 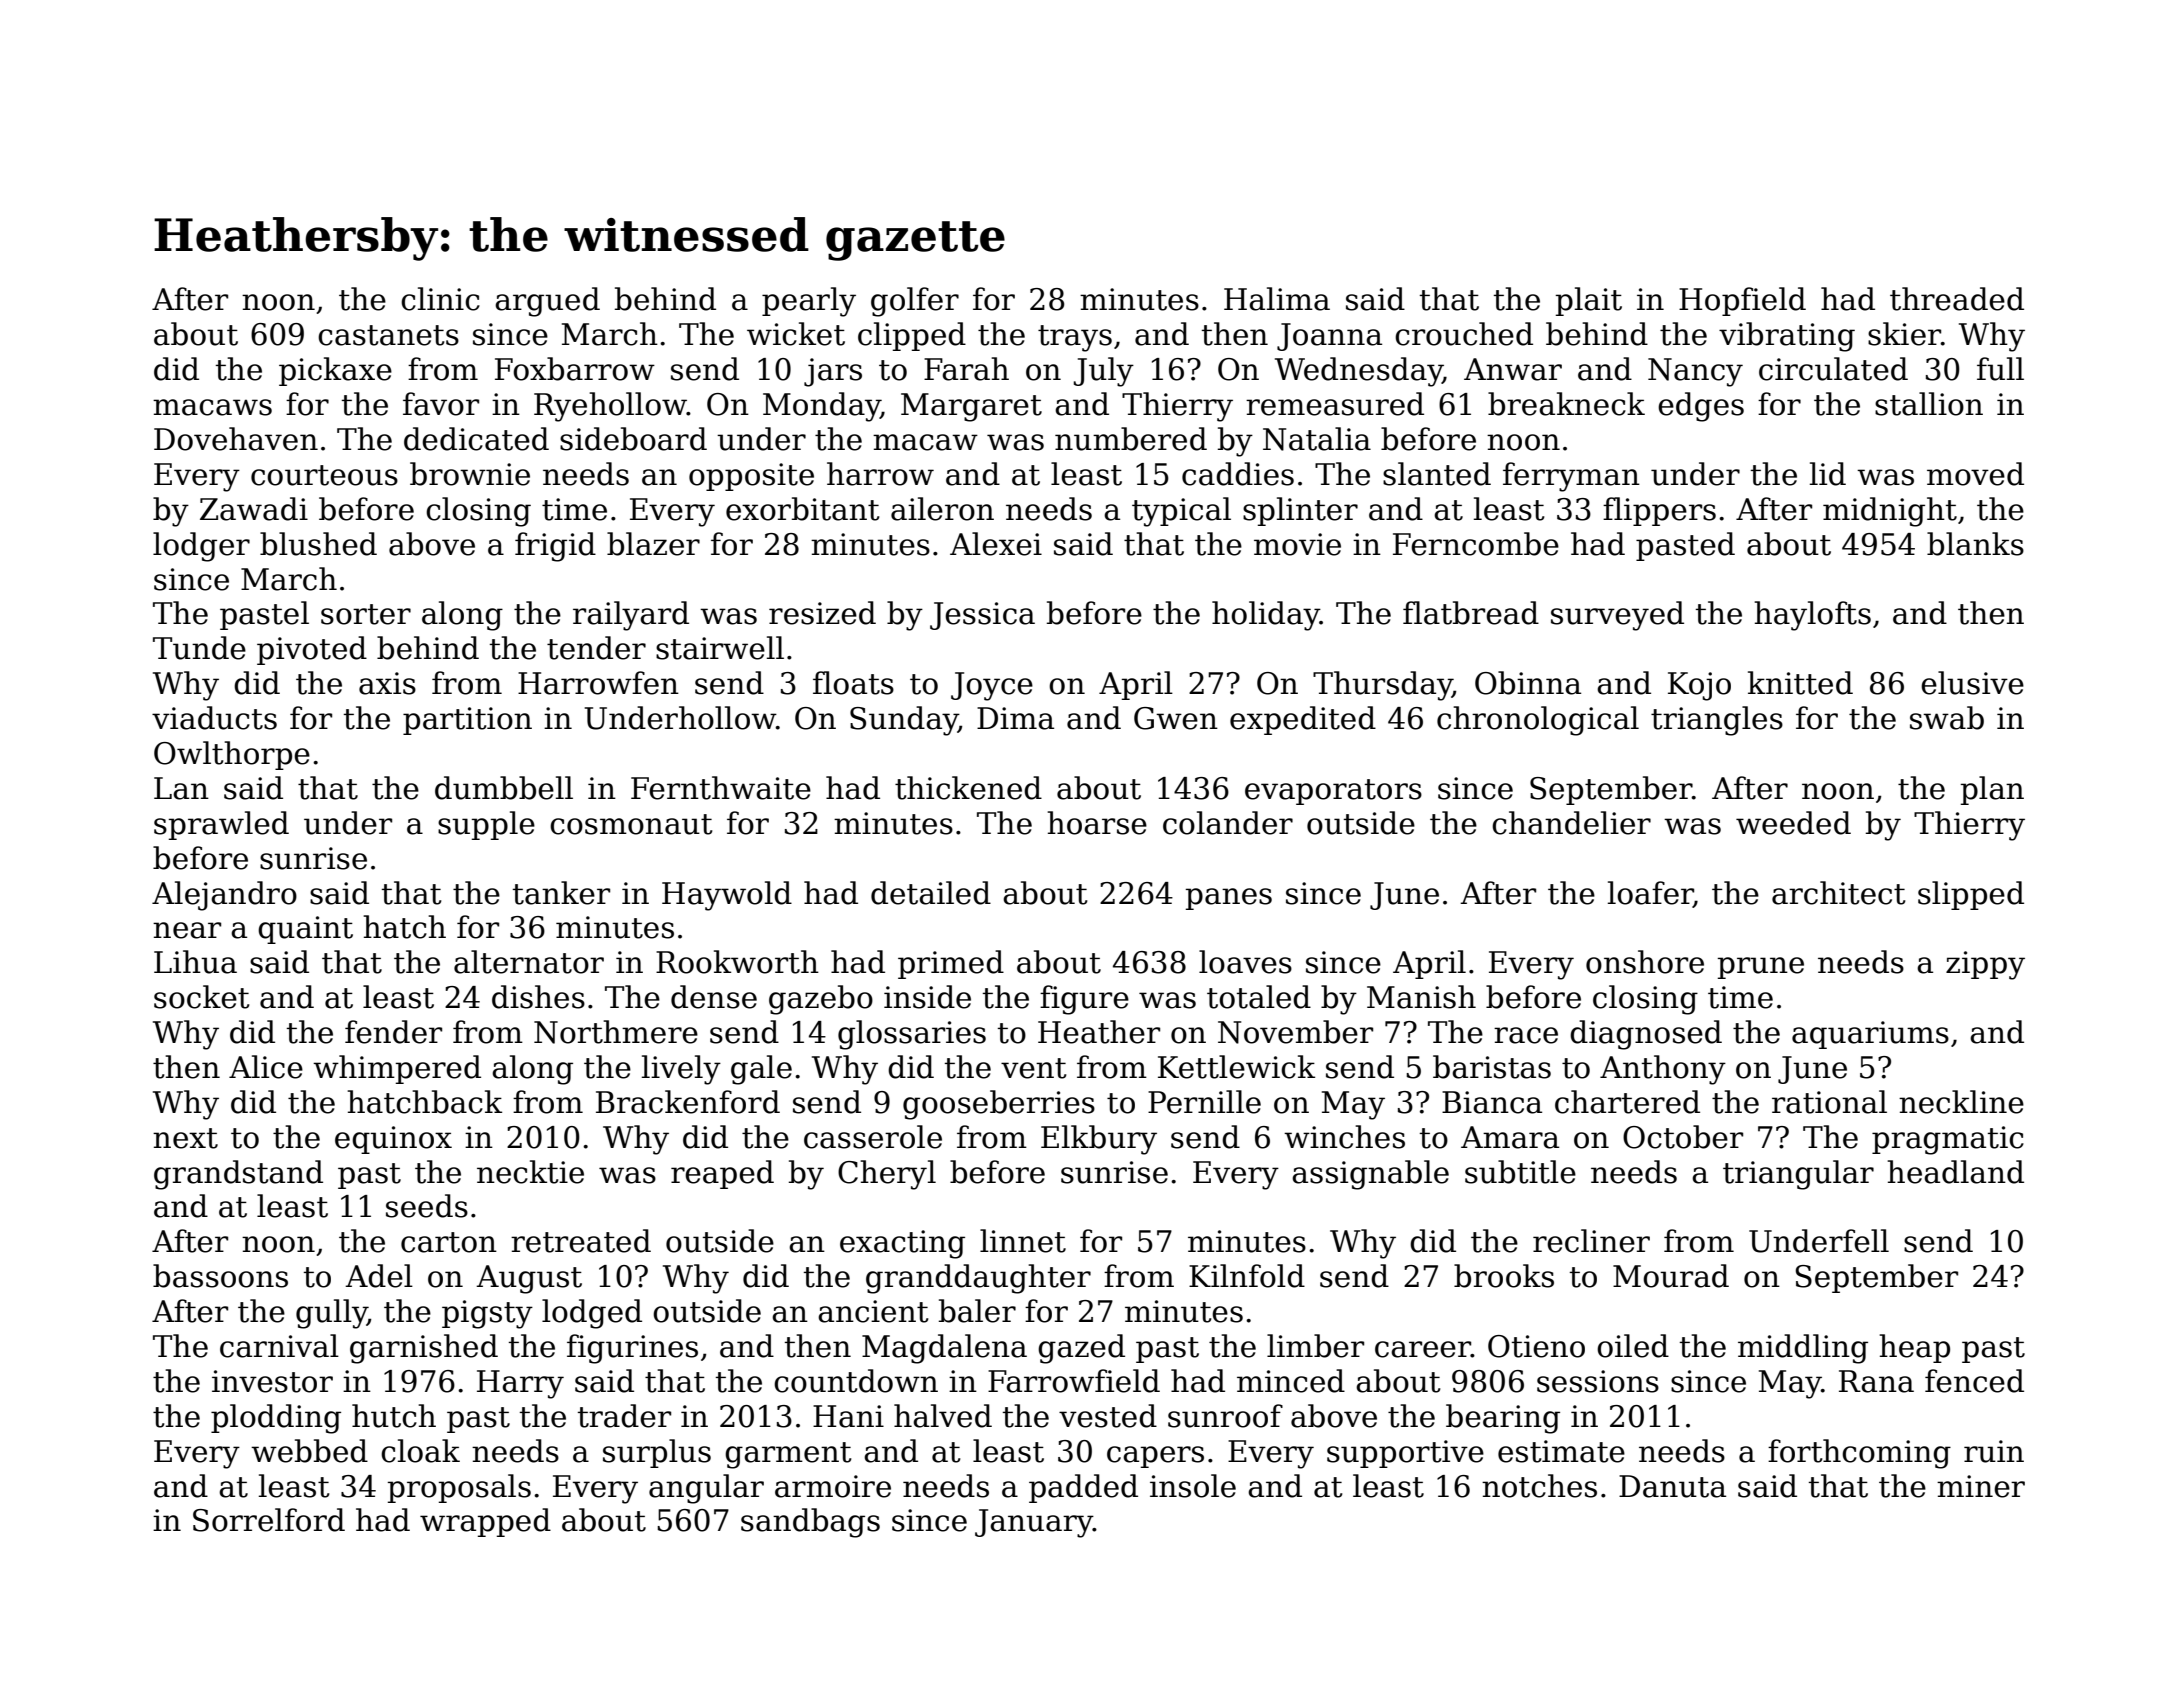 I want to click on July, so click(x=1103, y=372).
